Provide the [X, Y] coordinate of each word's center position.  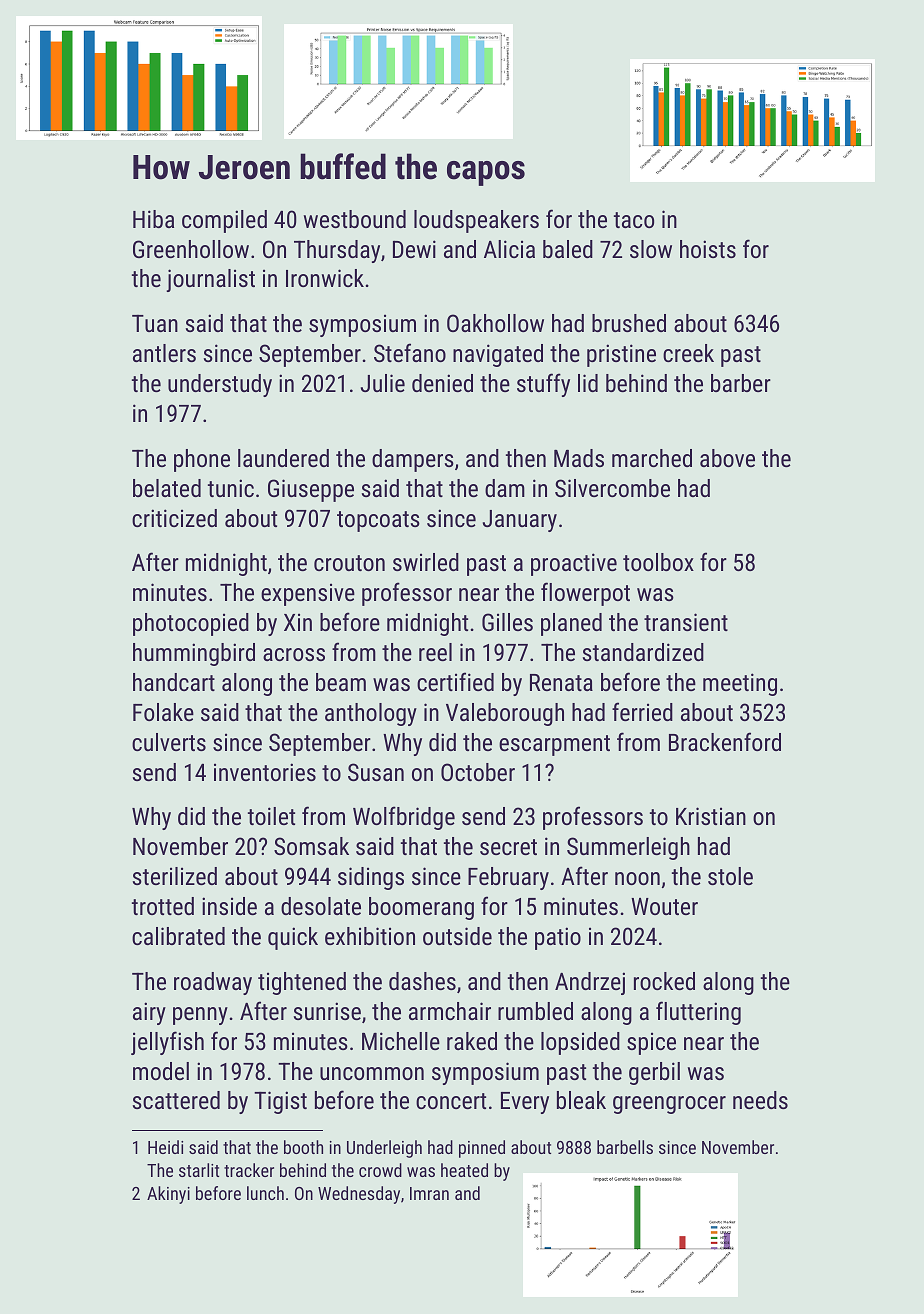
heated [464, 1170]
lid [588, 383]
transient [686, 622]
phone [202, 460]
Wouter [664, 906]
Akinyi [168, 1195]
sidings [371, 878]
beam [341, 682]
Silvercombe [612, 488]
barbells [625, 1147]
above [727, 458]
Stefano [410, 352]
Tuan [155, 323]
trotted [163, 906]
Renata [561, 682]
